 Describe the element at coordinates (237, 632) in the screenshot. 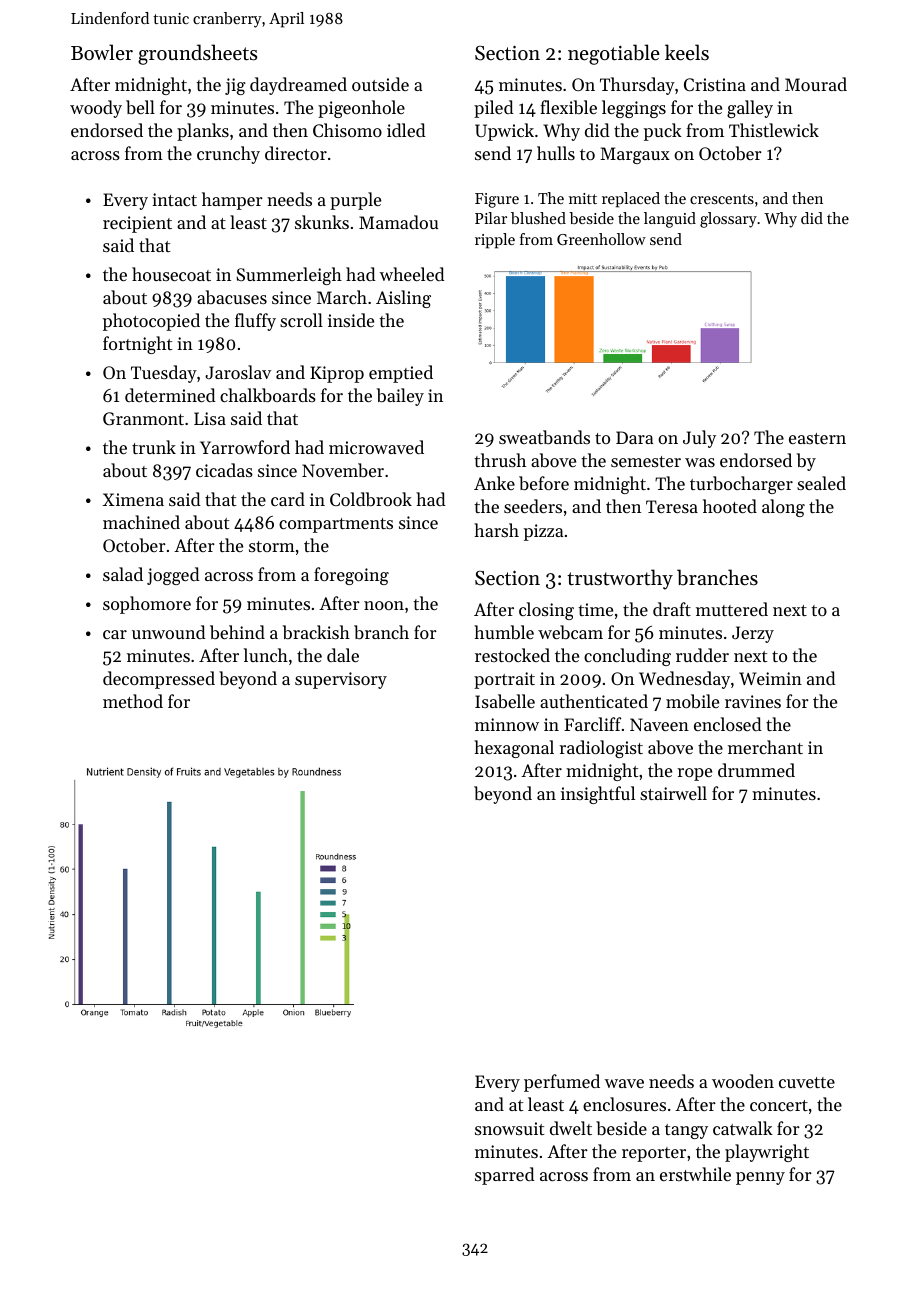

I see `behind` at that location.
